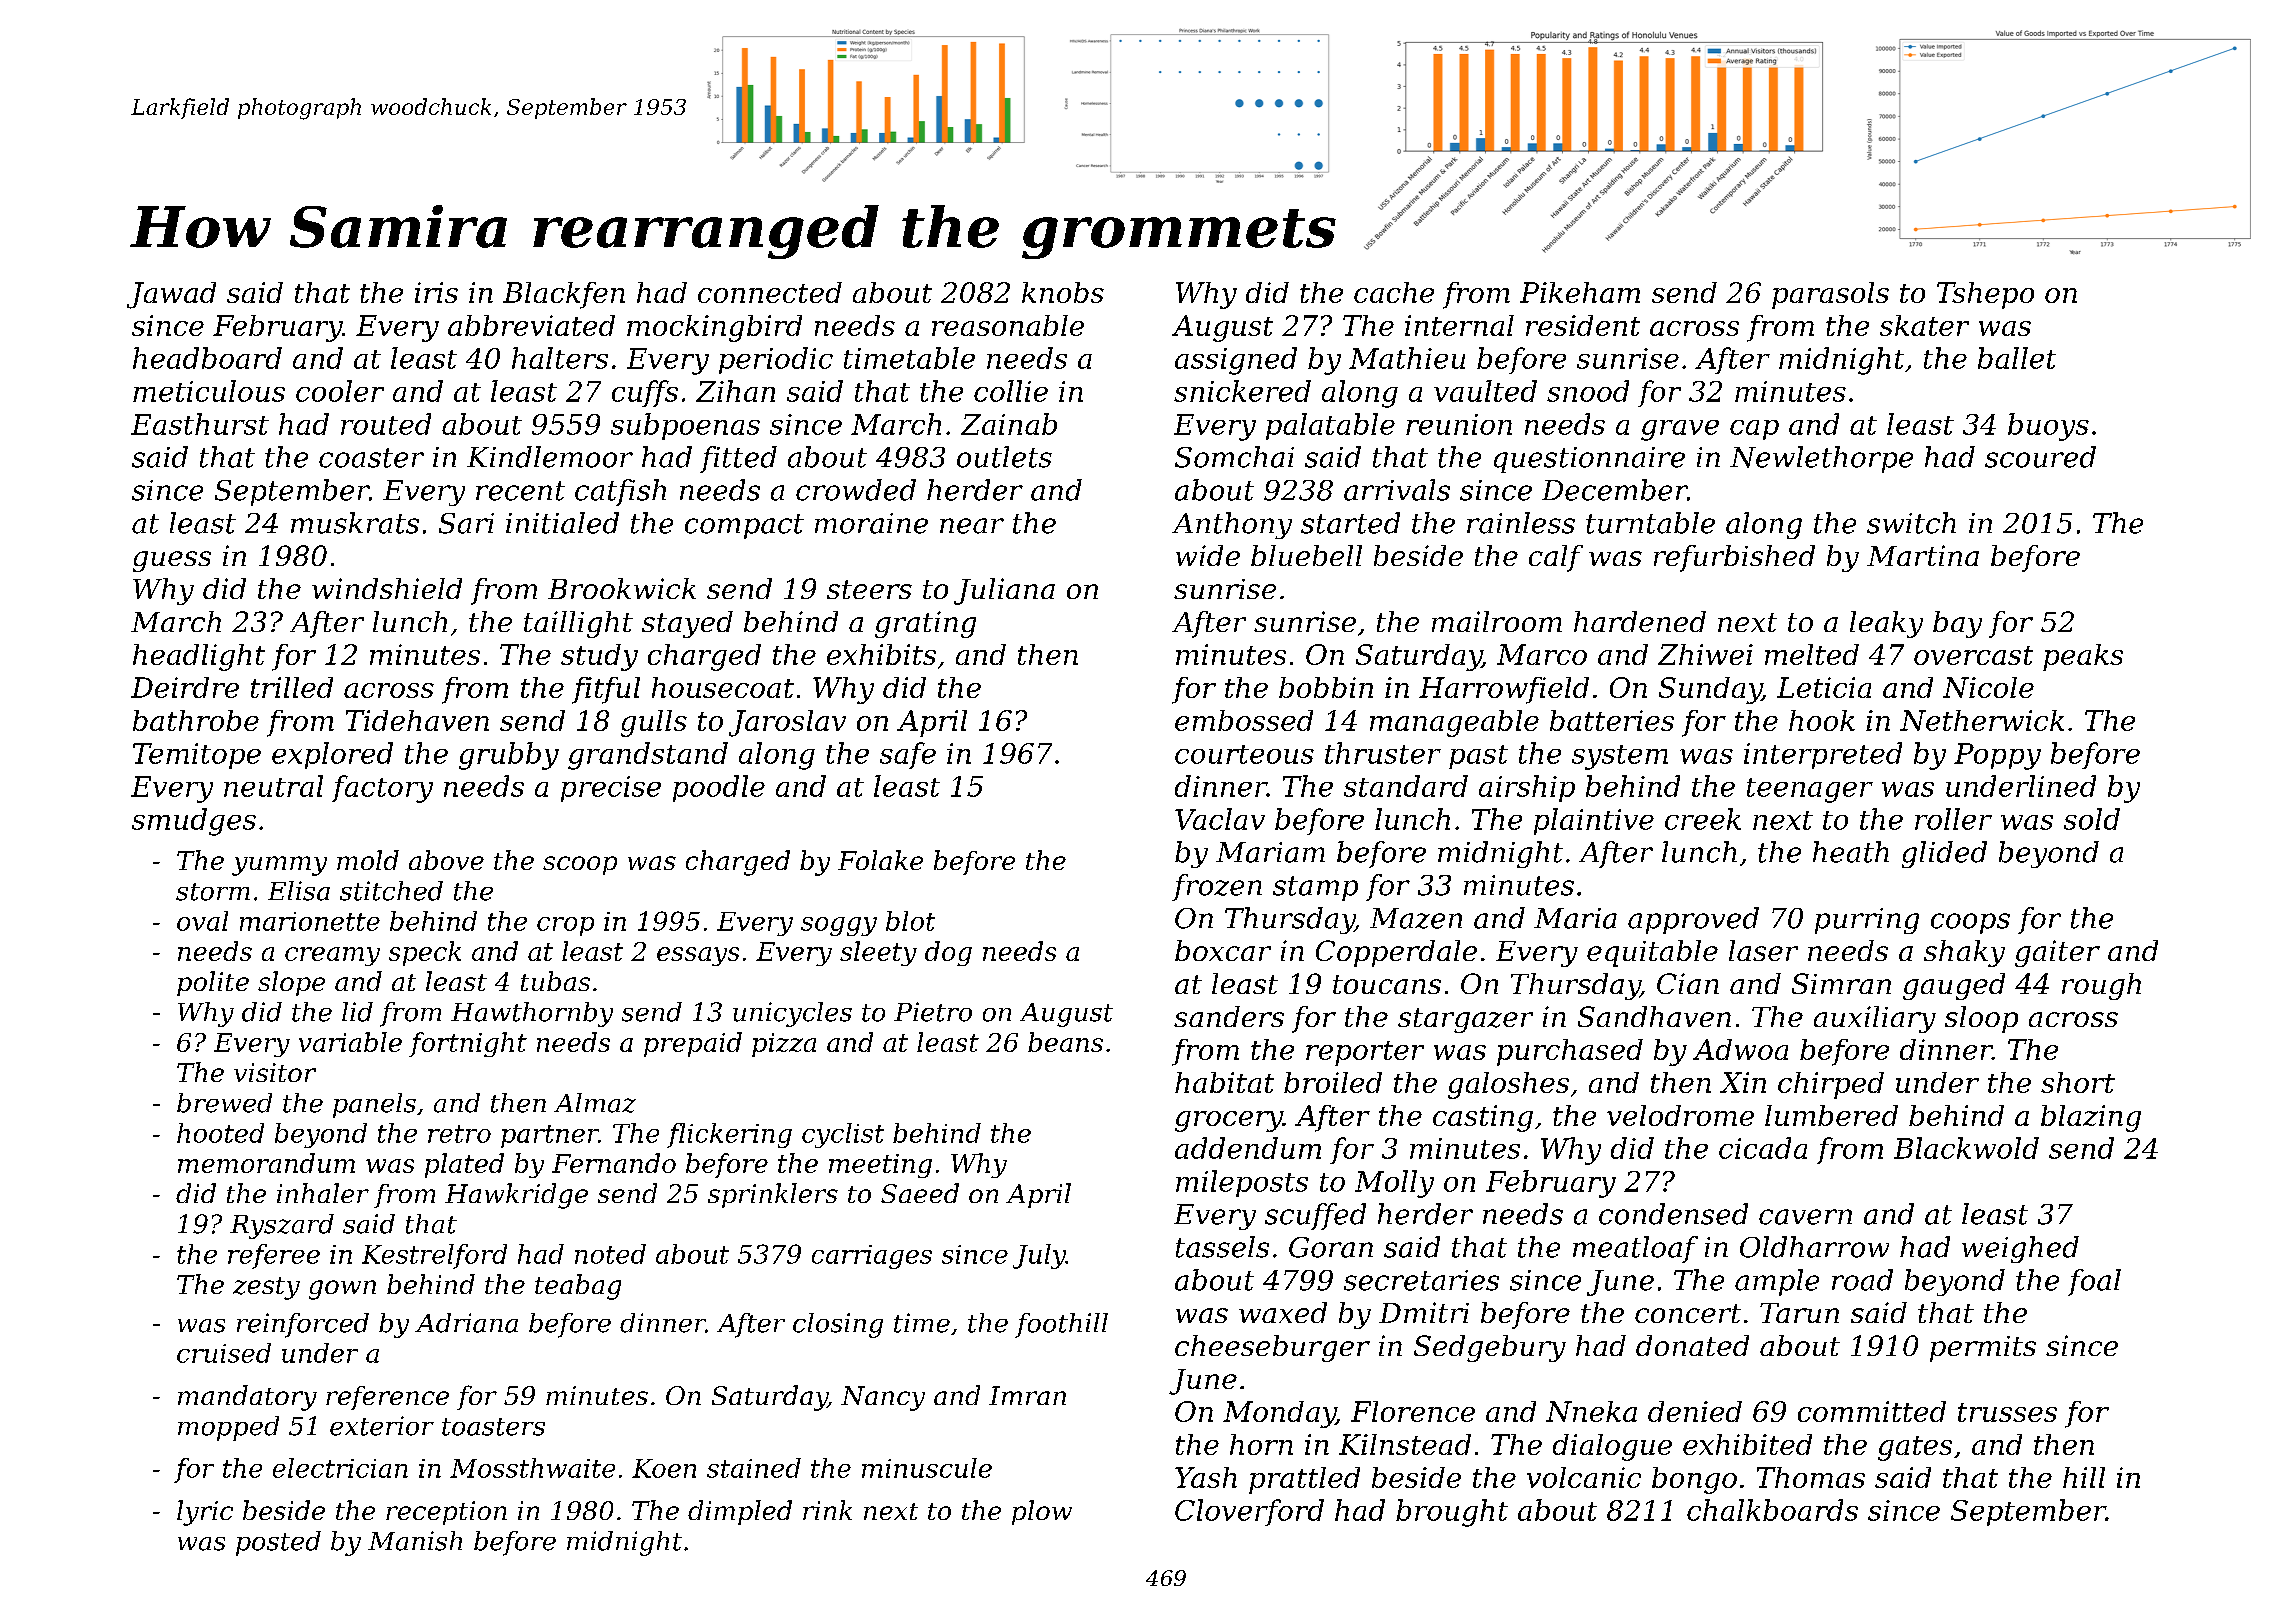 The width and height of the page is (2292, 1620). I want to click on Juliana, so click(1004, 591).
